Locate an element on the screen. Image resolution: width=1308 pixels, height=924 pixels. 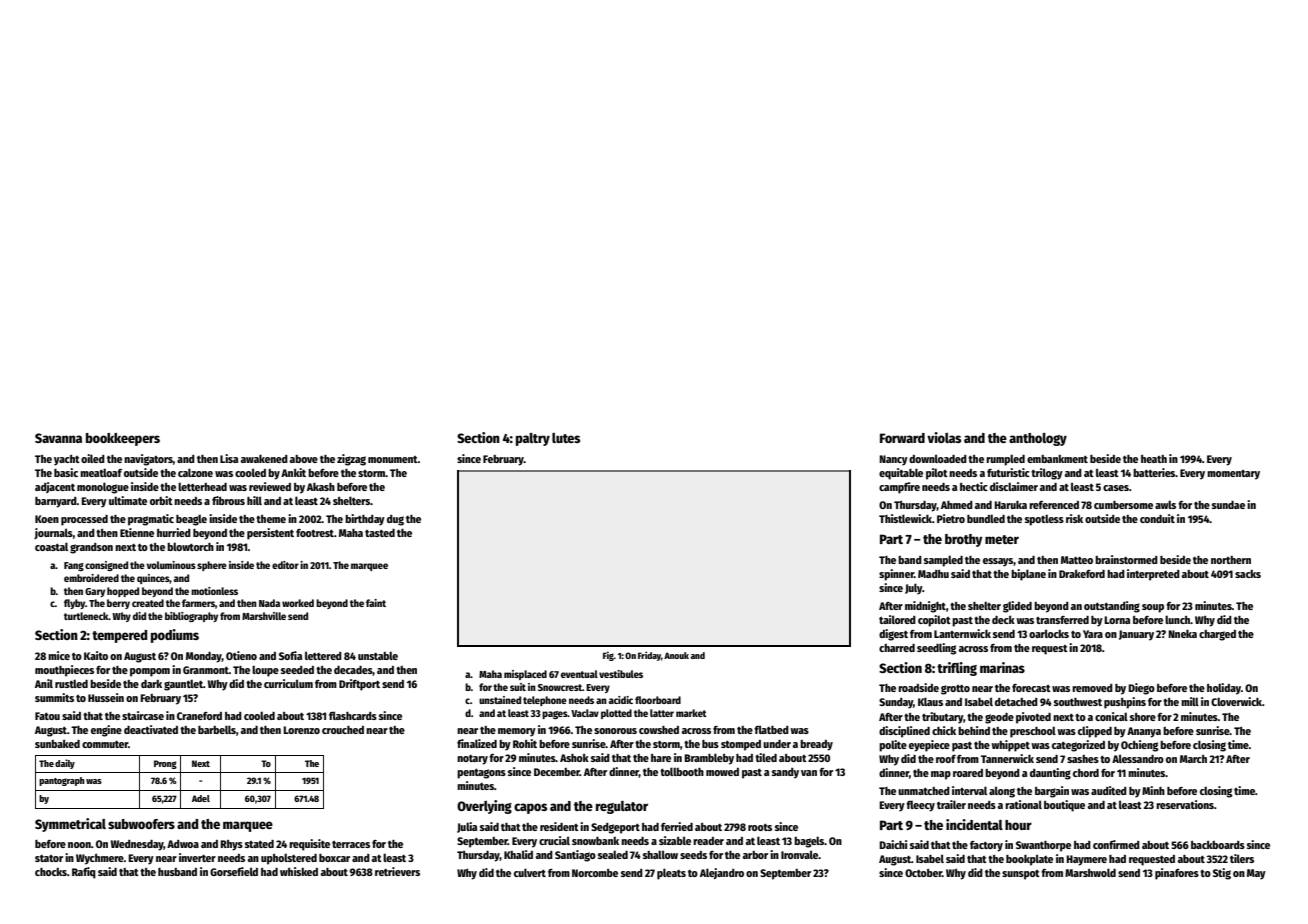
campfire is located at coordinates (899, 488).
